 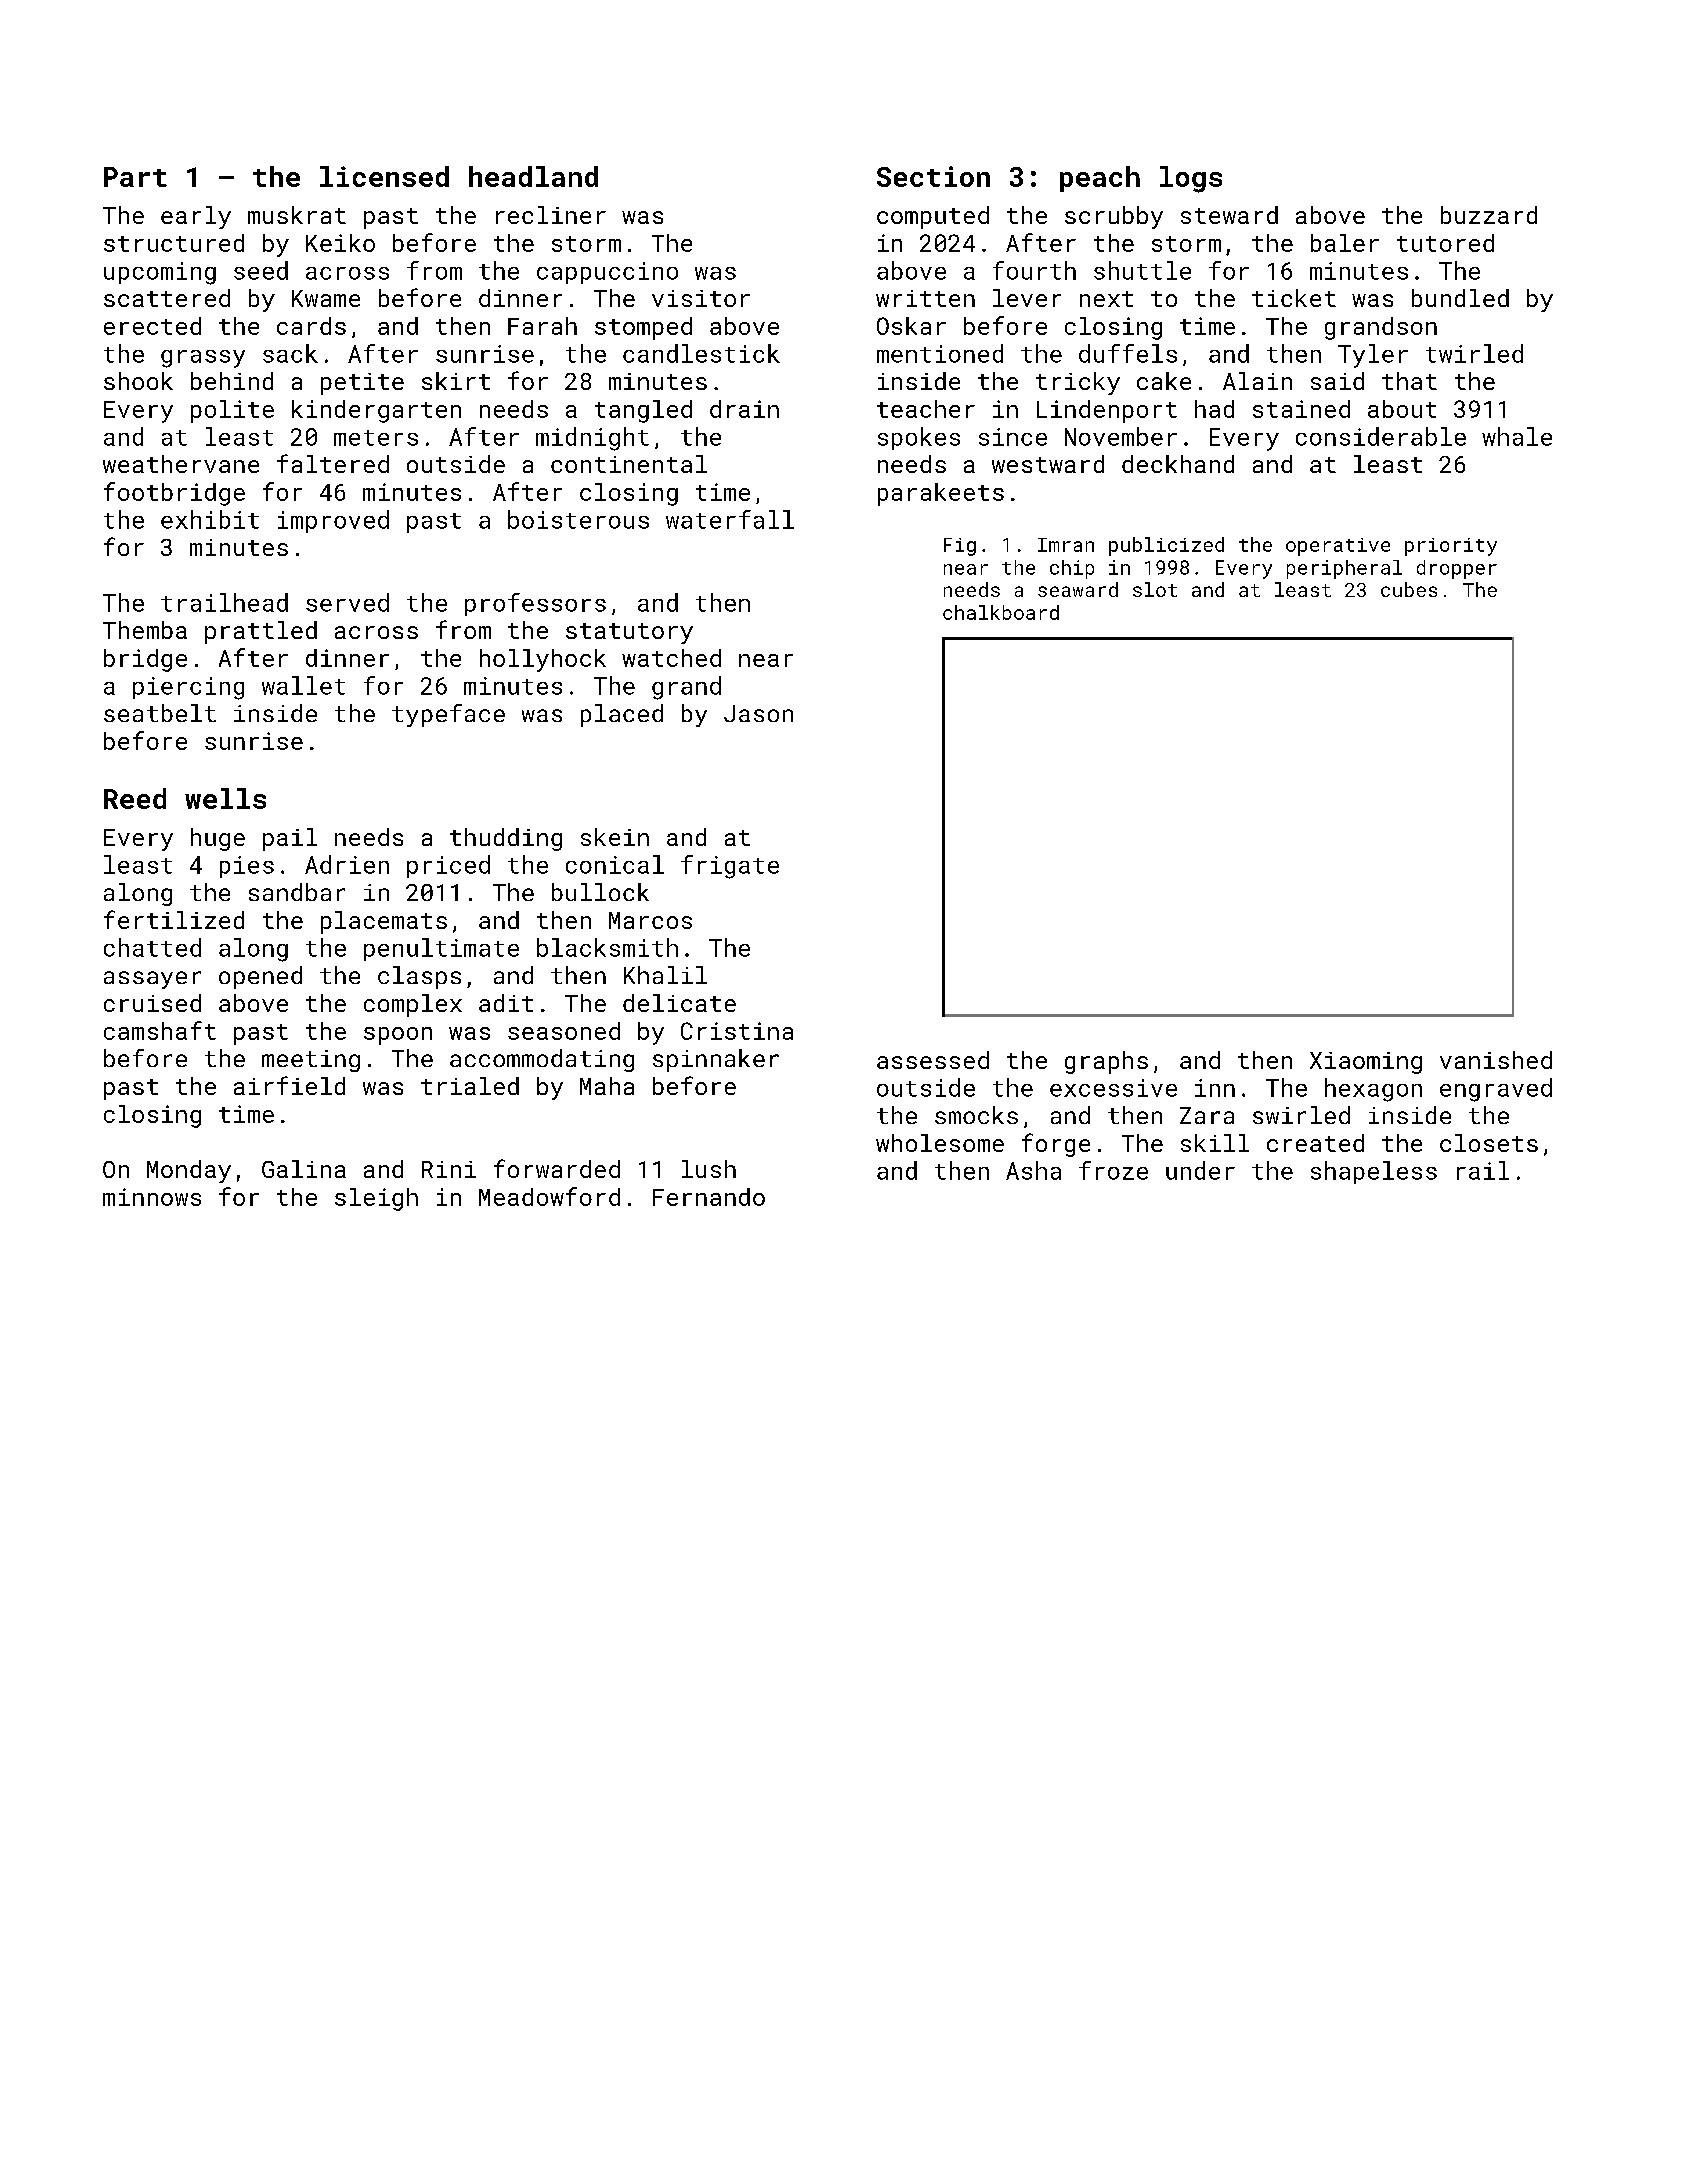 What do you see at coordinates (1496, 1060) in the image?
I see `vanished` at bounding box center [1496, 1060].
